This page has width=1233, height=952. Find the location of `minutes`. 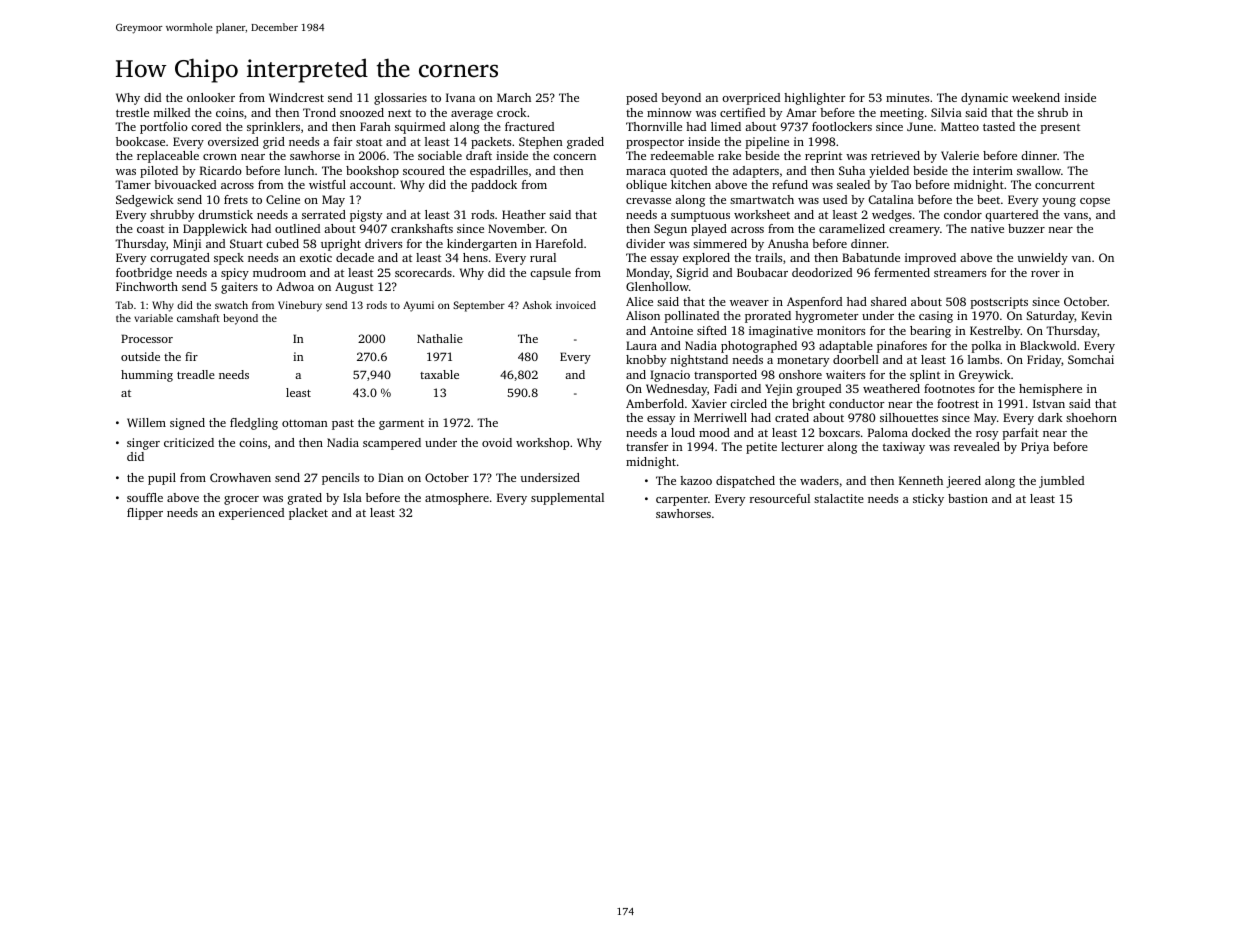

minutes is located at coordinates (907, 97).
